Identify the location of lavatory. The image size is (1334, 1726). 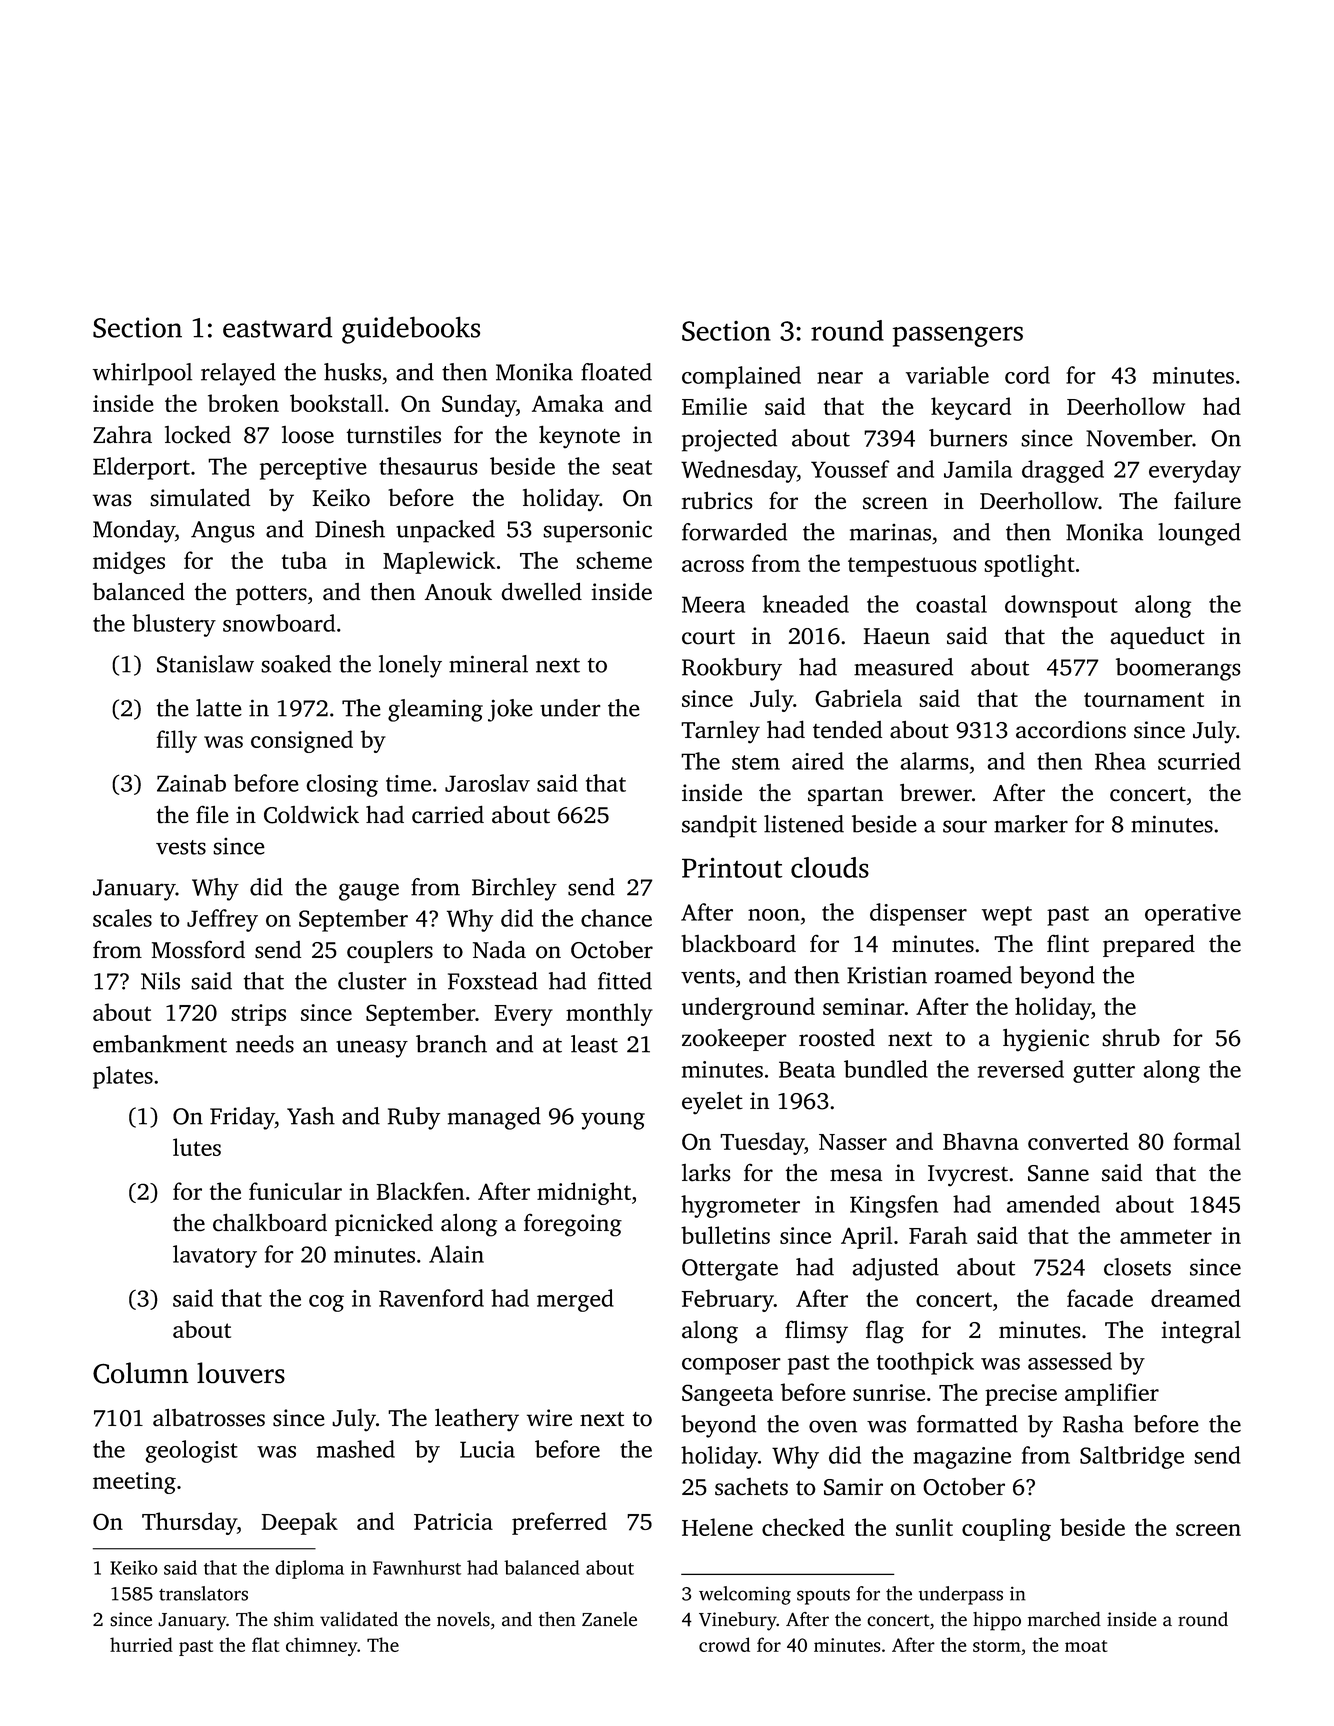
(215, 1256).
